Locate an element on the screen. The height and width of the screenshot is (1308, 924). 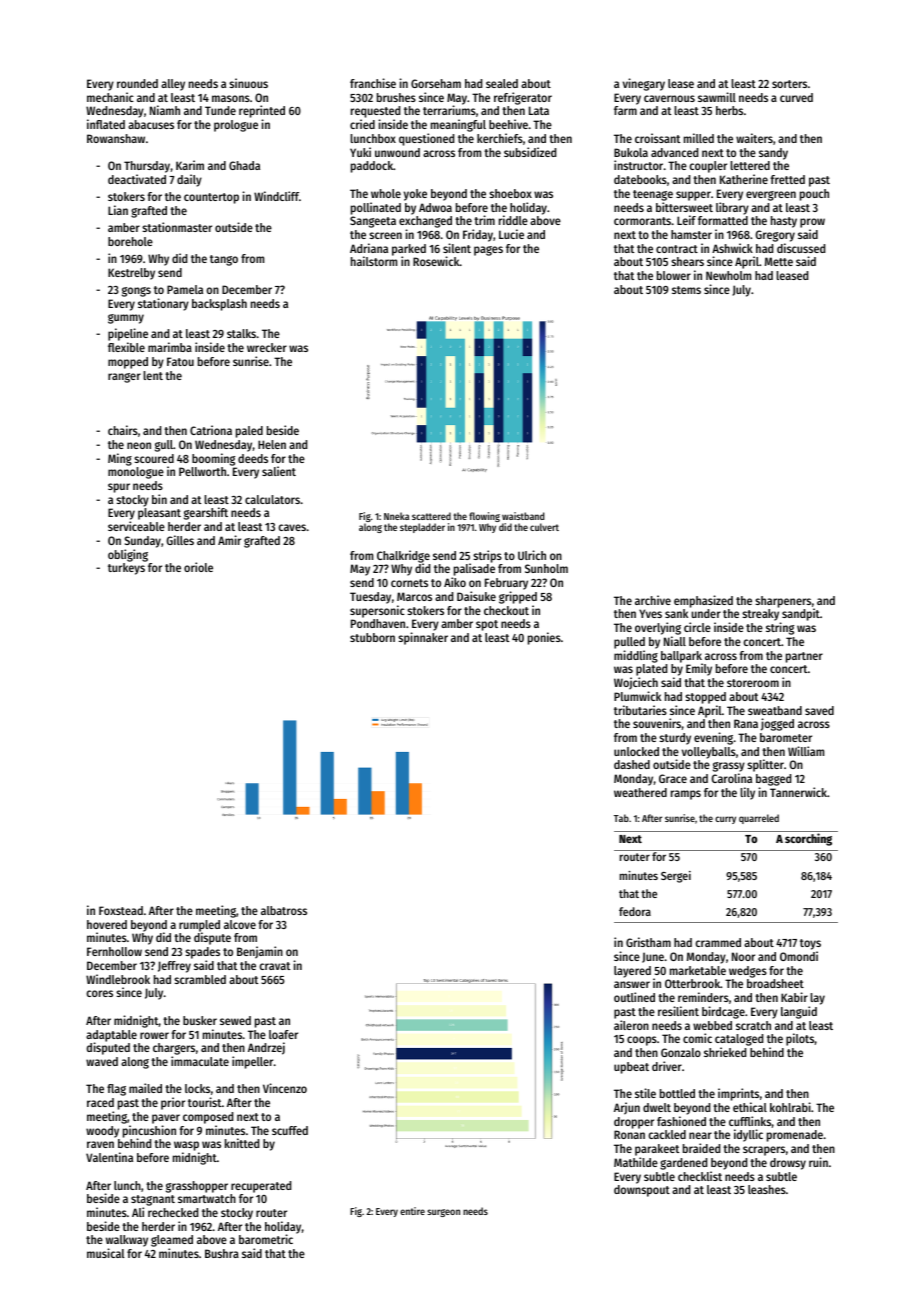
albatross is located at coordinates (284, 910).
